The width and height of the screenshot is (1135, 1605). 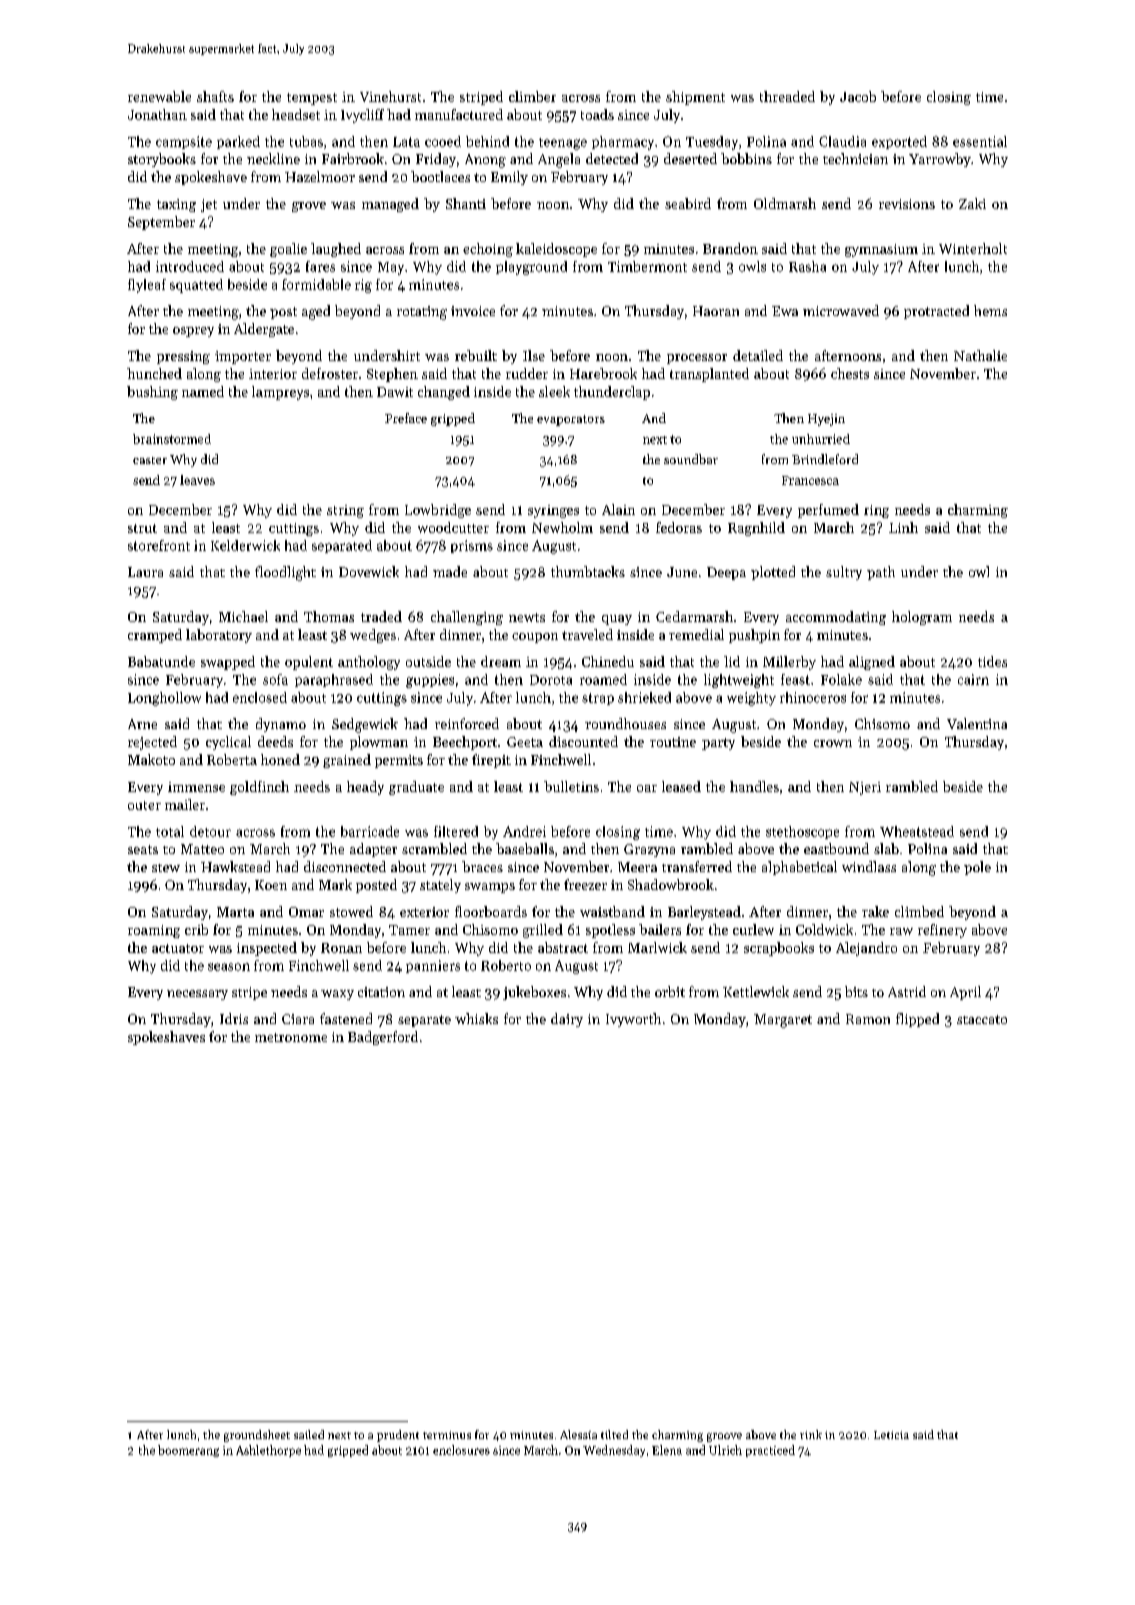 What do you see at coordinates (697, 359) in the screenshot?
I see `processor` at bounding box center [697, 359].
